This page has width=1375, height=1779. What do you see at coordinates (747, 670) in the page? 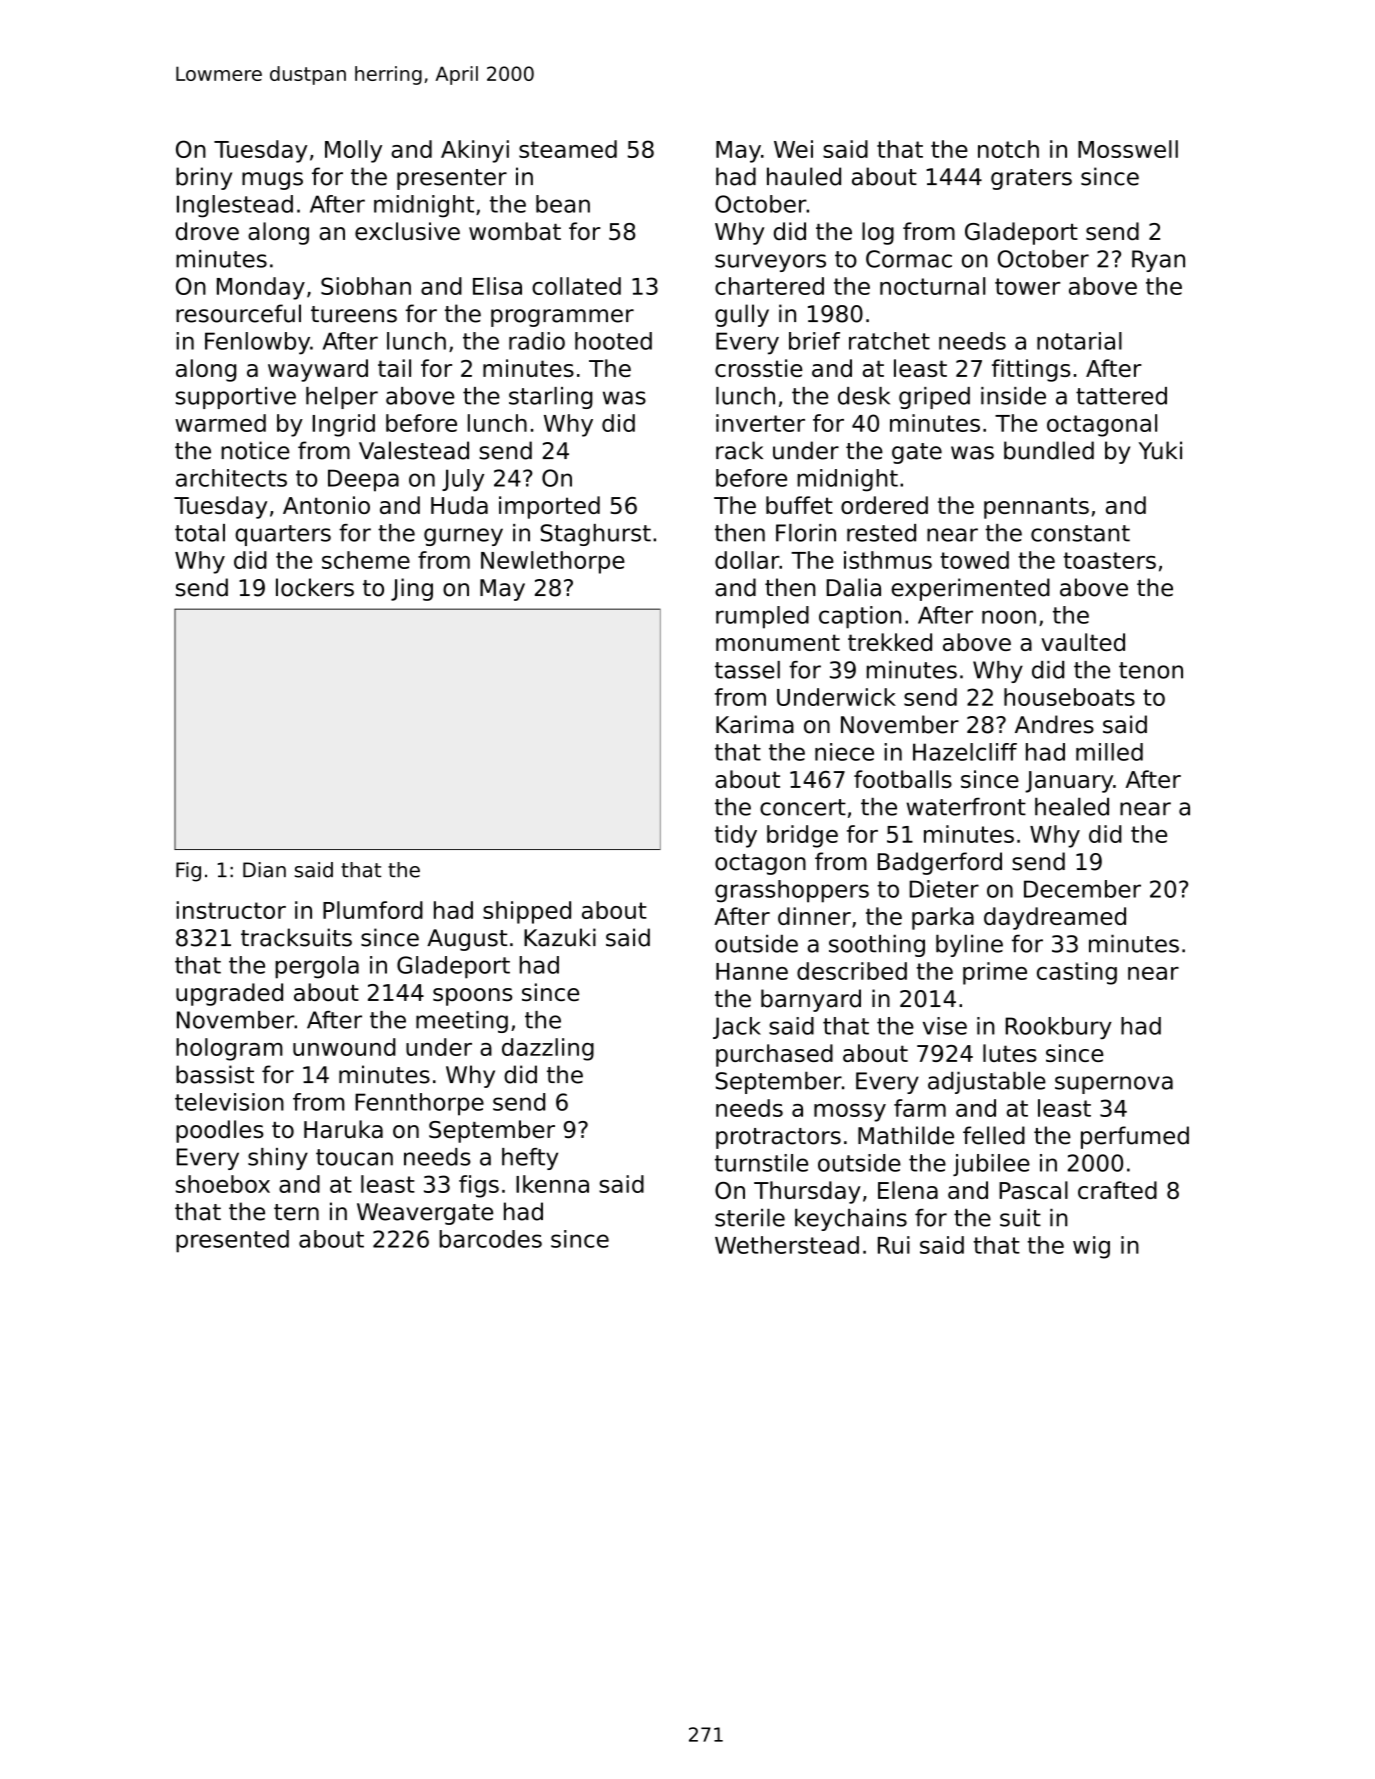
I see `tassel` at bounding box center [747, 670].
